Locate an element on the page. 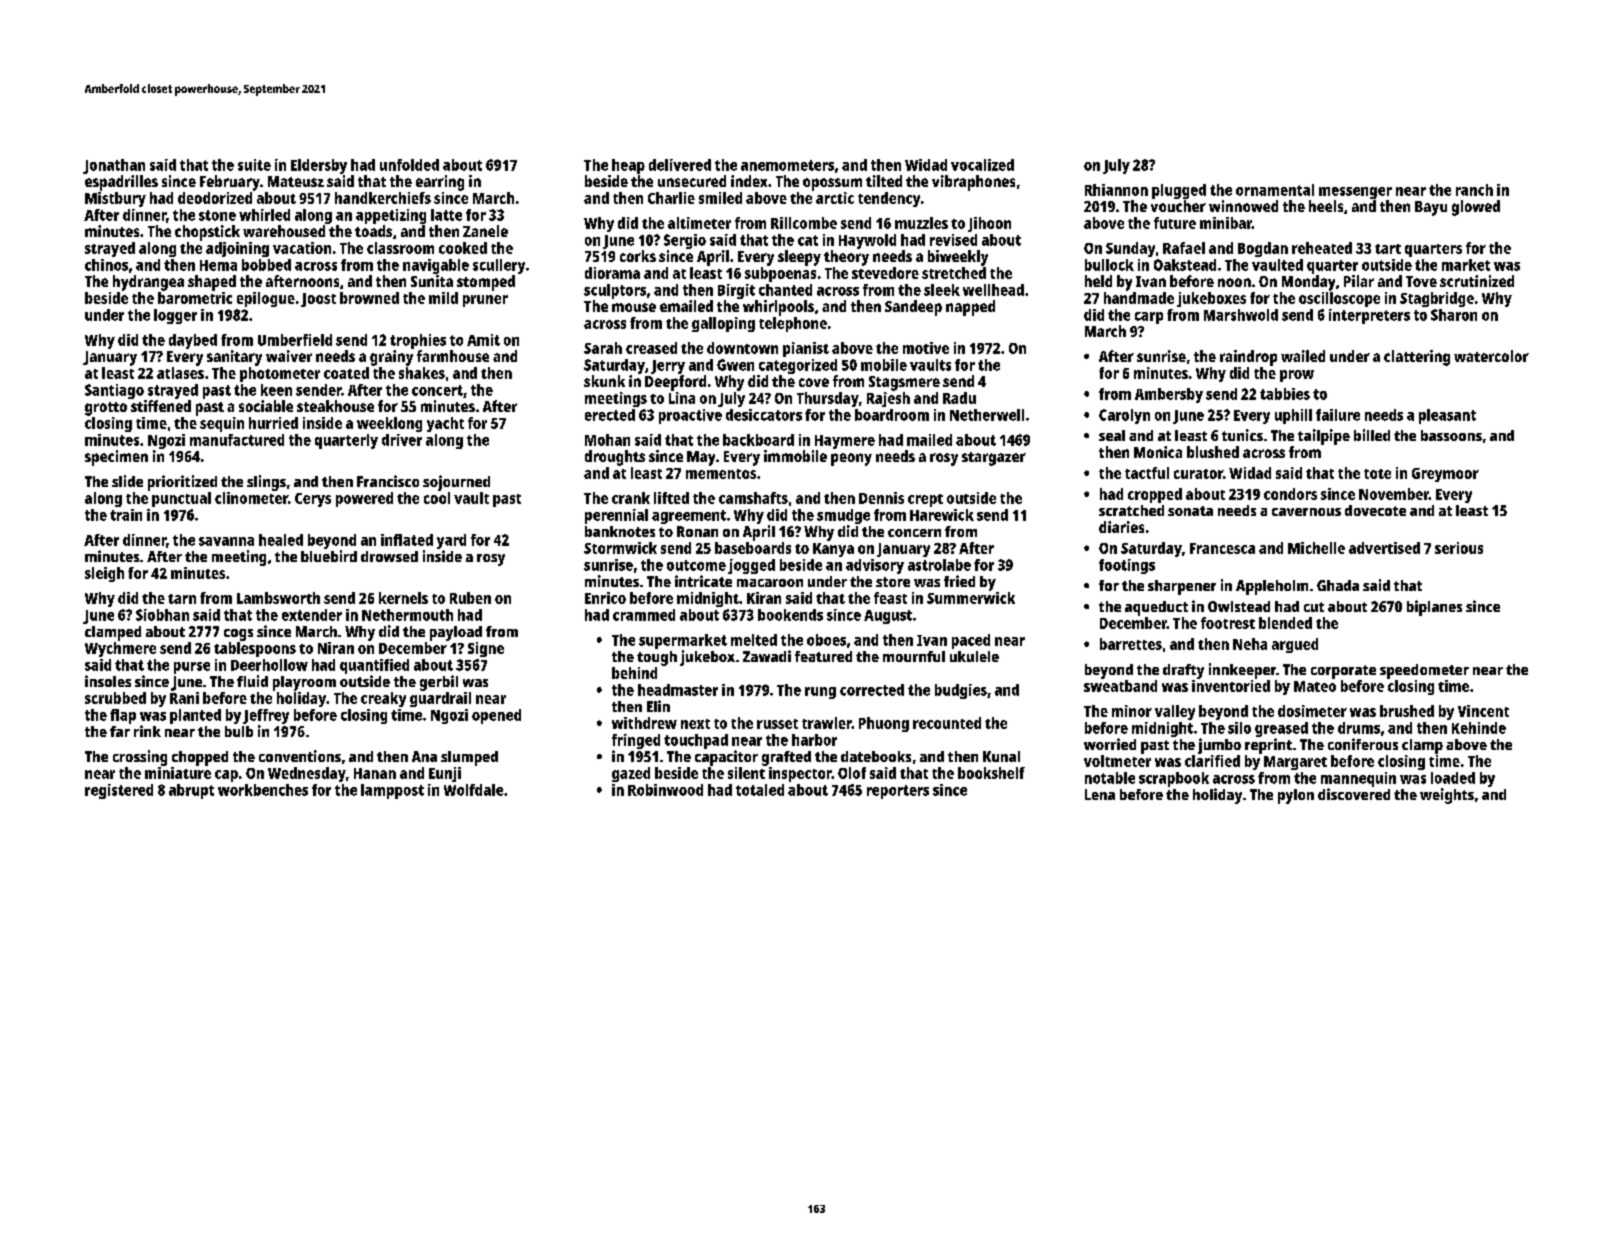 The height and width of the document is (1248, 1615). Sergio is located at coordinates (685, 241).
